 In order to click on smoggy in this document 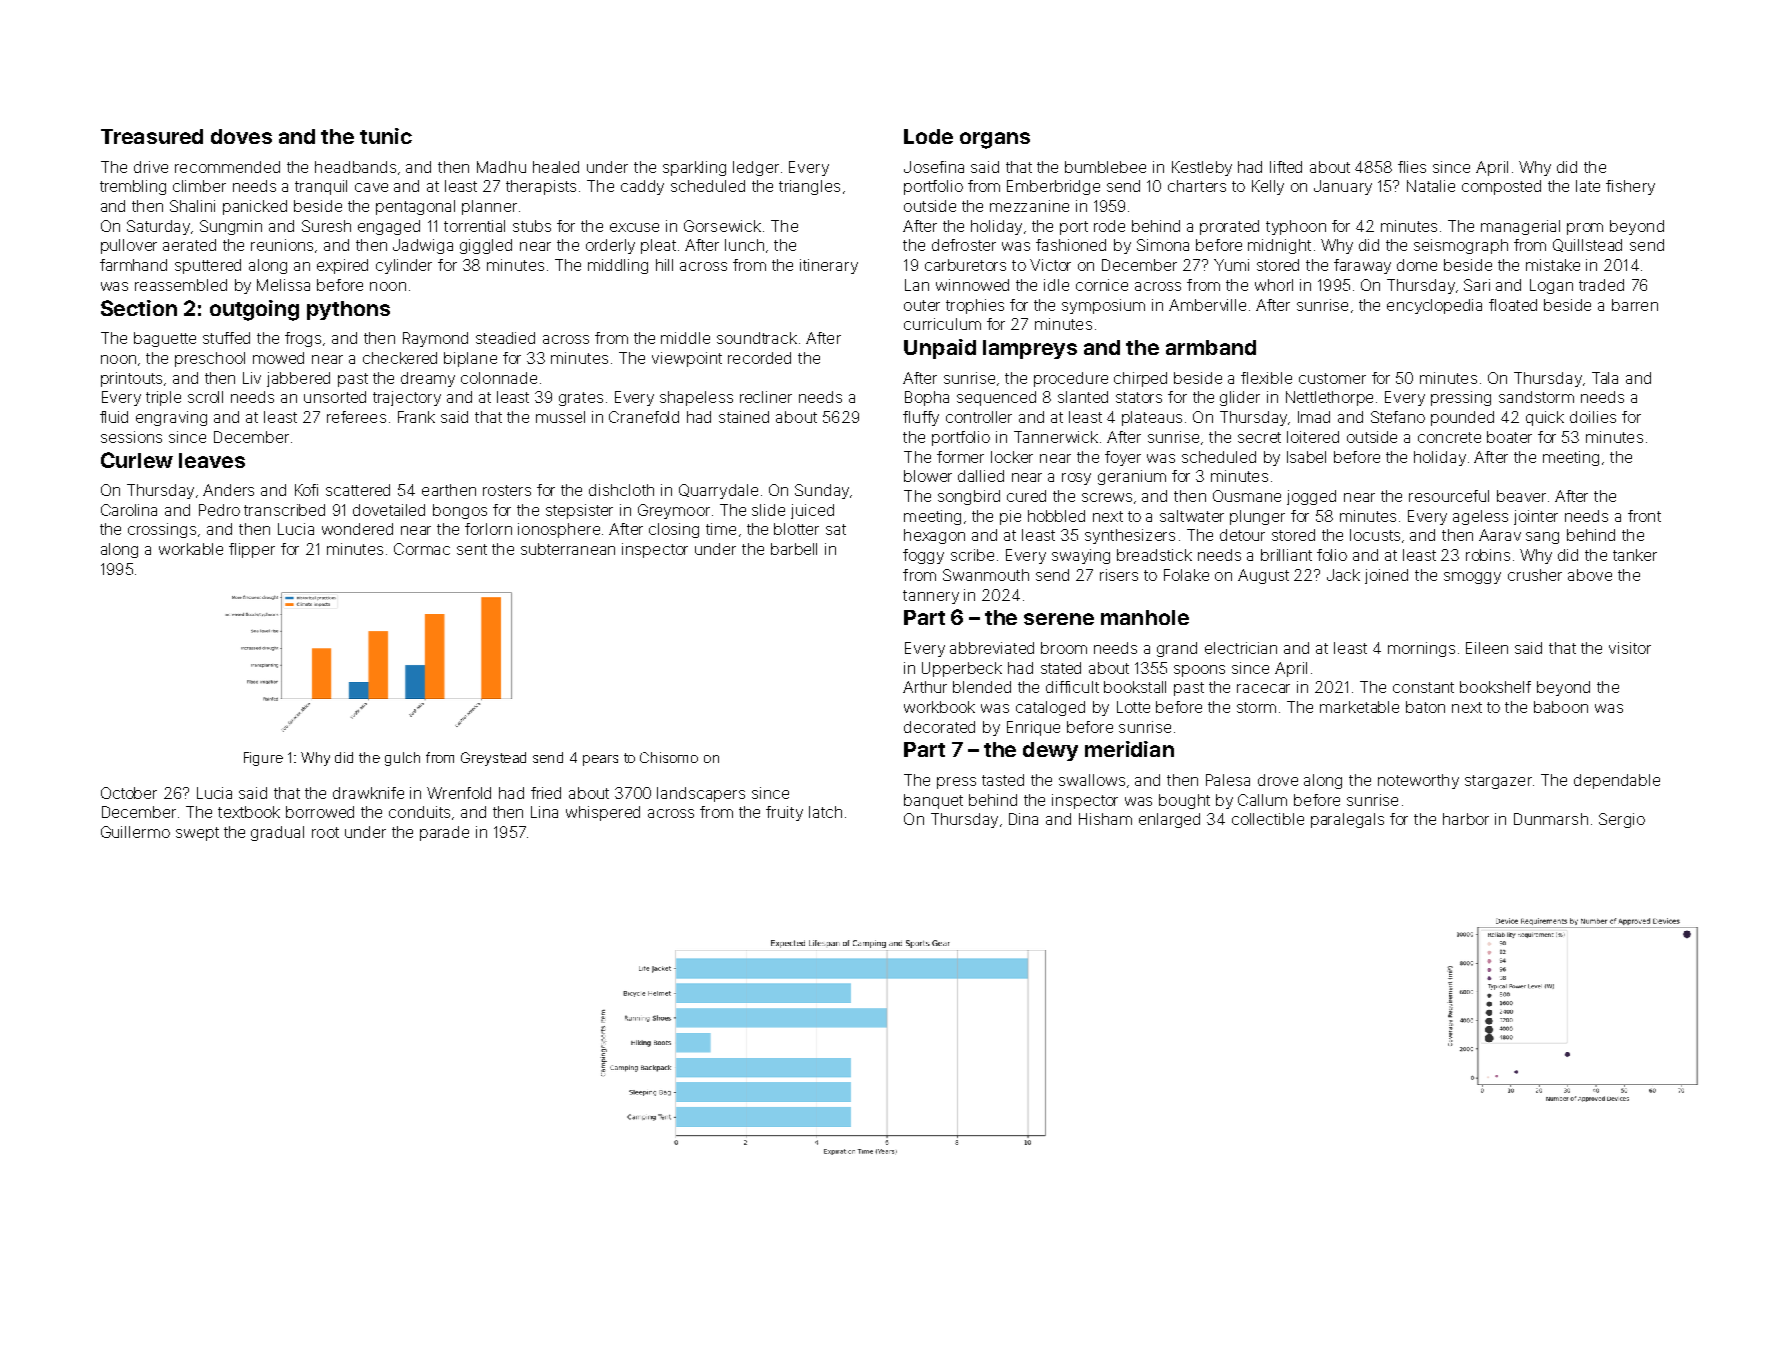, I will do `click(1472, 578)`.
